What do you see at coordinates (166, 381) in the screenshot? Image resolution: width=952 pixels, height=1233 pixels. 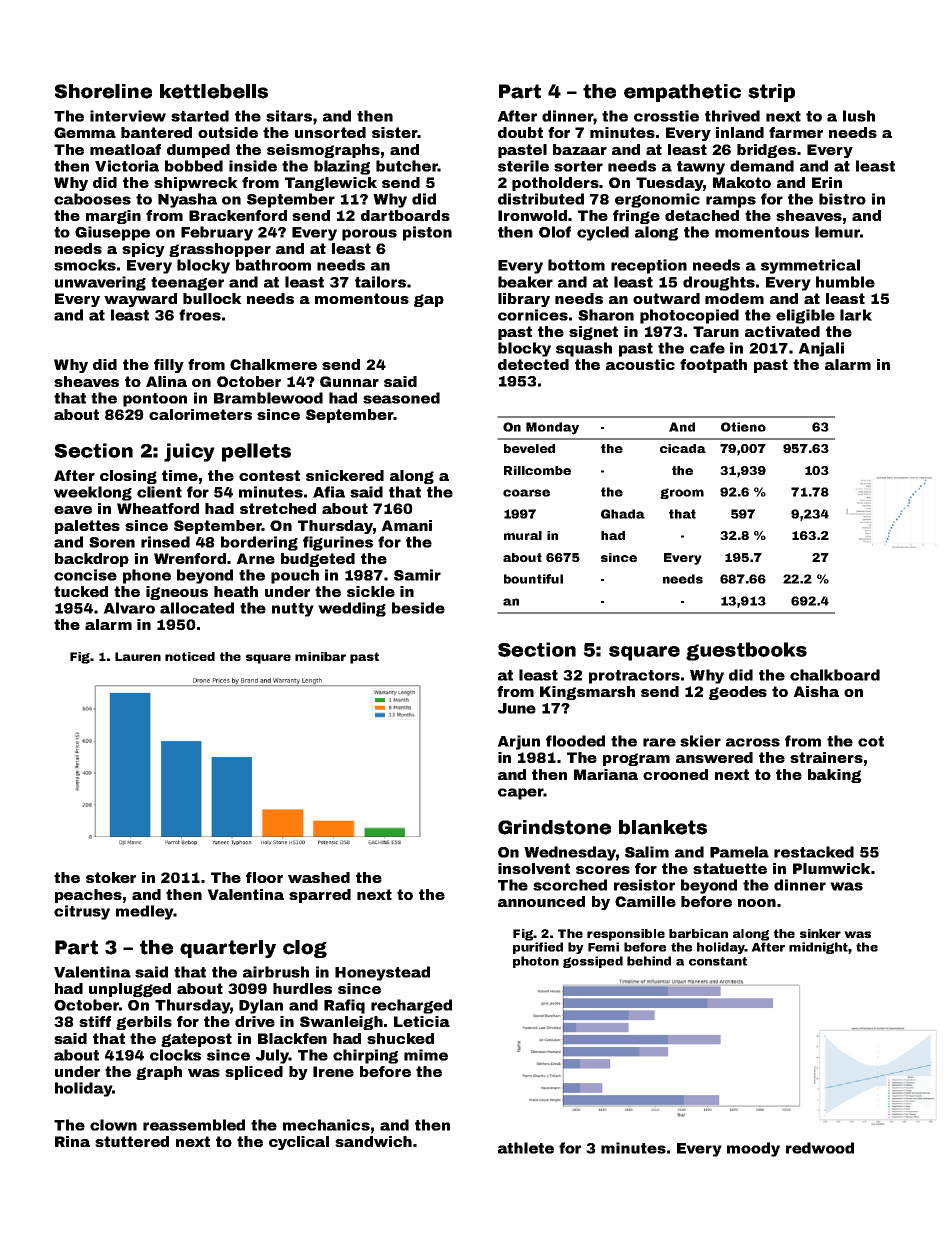 I see `Alina` at bounding box center [166, 381].
